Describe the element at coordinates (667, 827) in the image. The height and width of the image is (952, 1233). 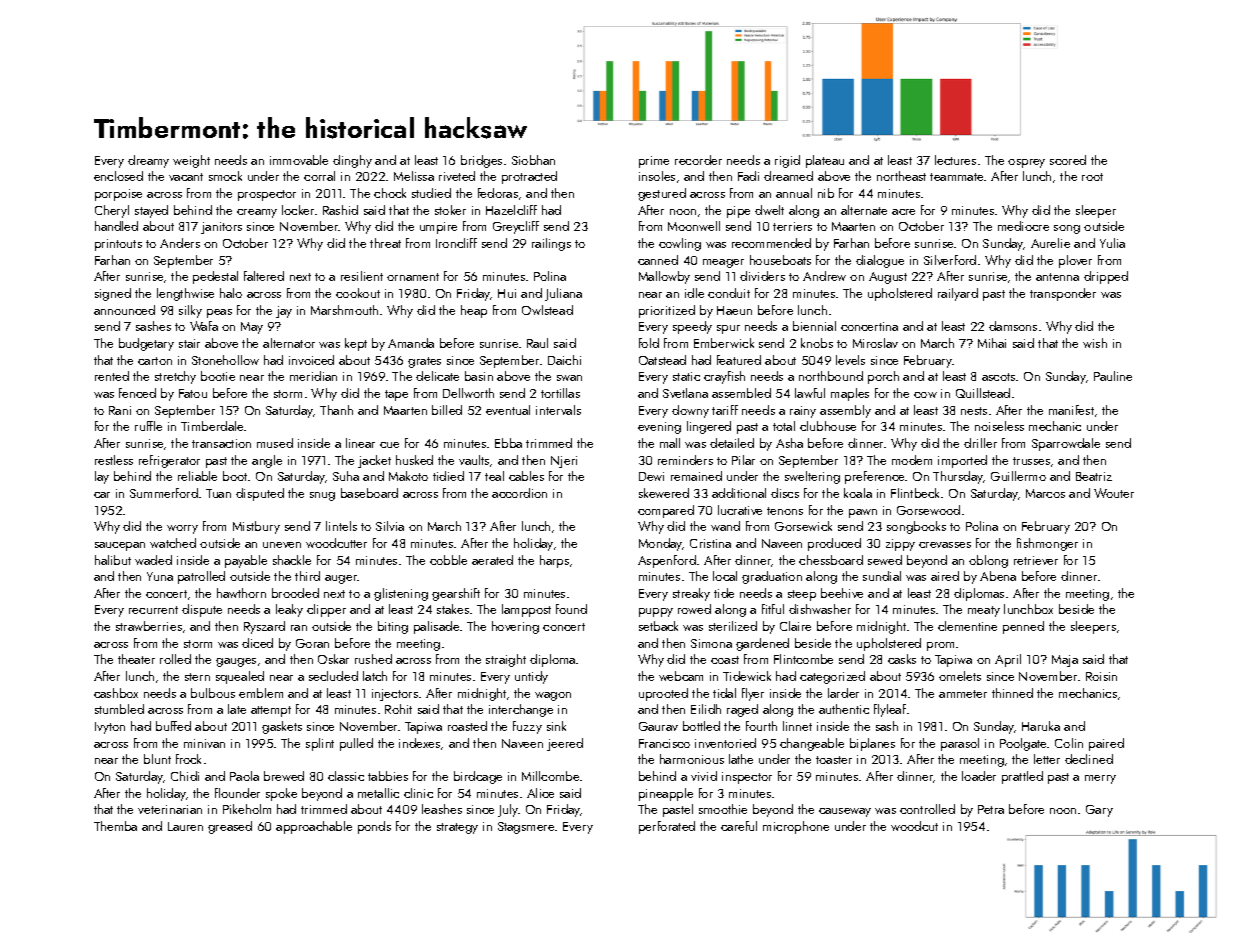
I see `perforated` at that location.
